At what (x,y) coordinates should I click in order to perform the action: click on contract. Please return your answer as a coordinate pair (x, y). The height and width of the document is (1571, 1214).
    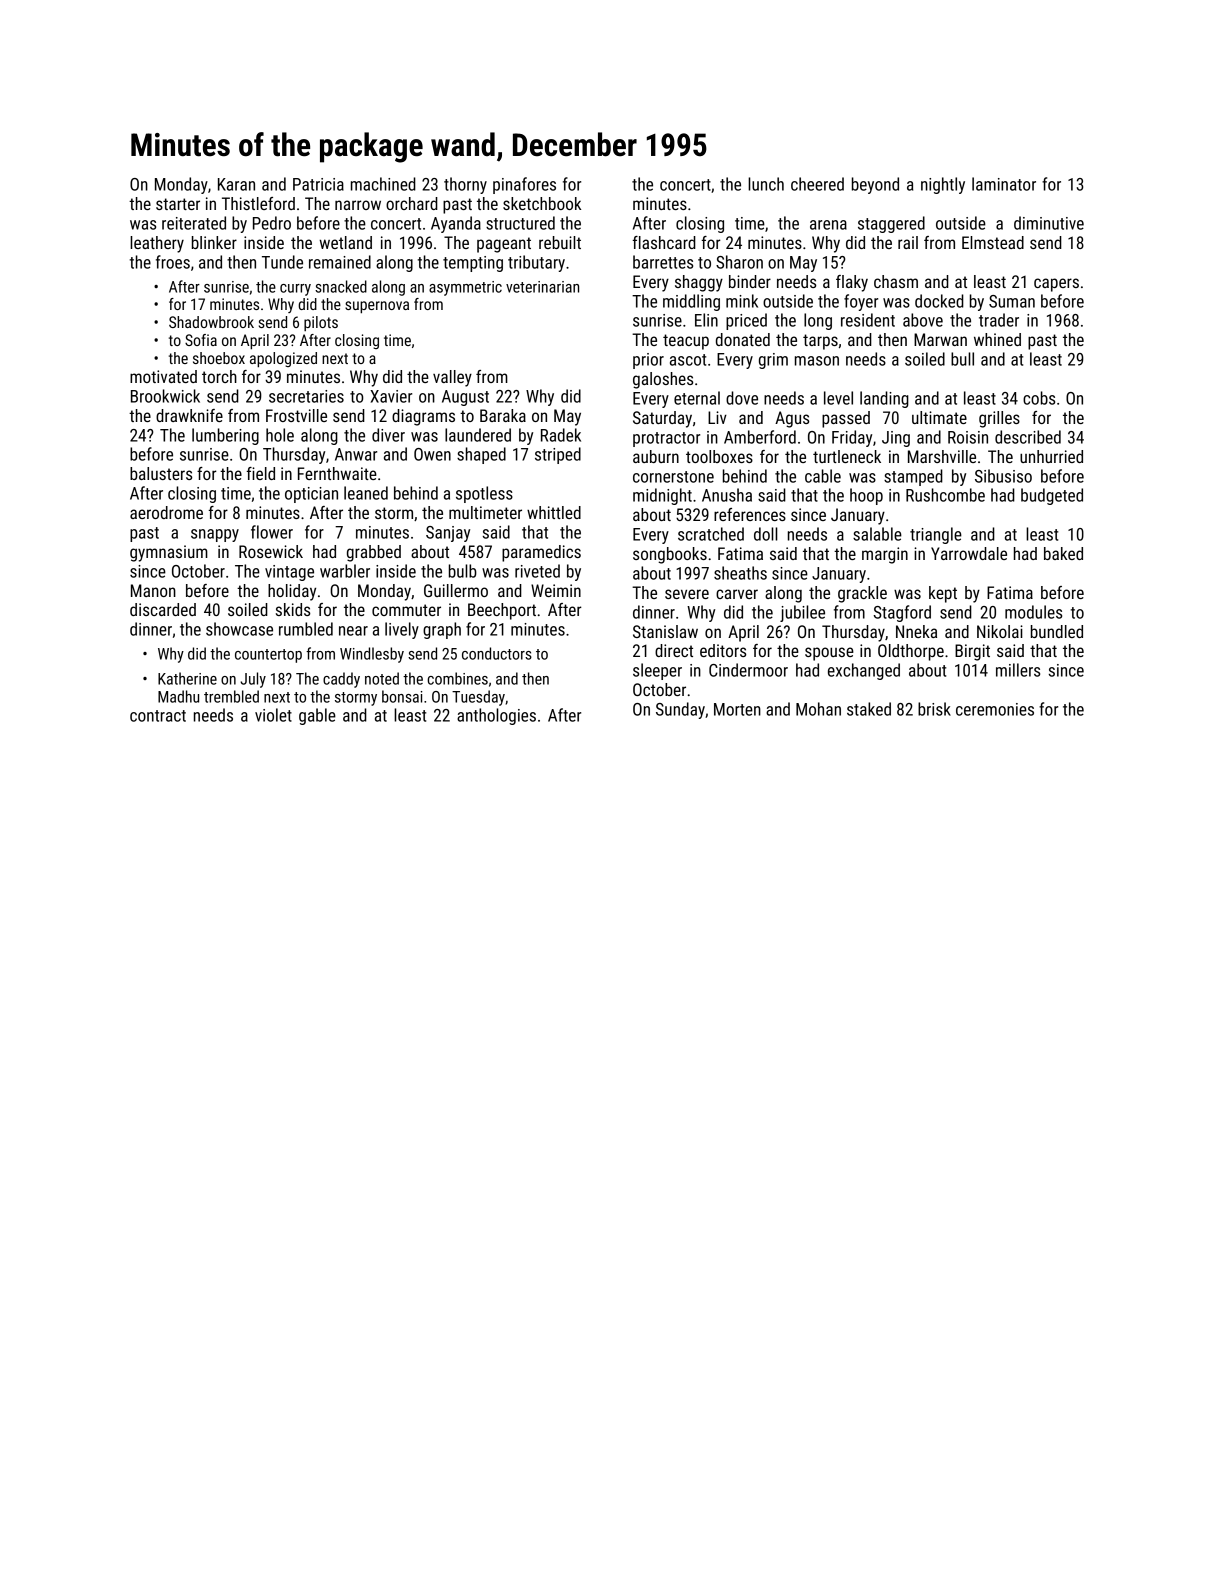
    Looking at the image, I should click on (158, 716).
